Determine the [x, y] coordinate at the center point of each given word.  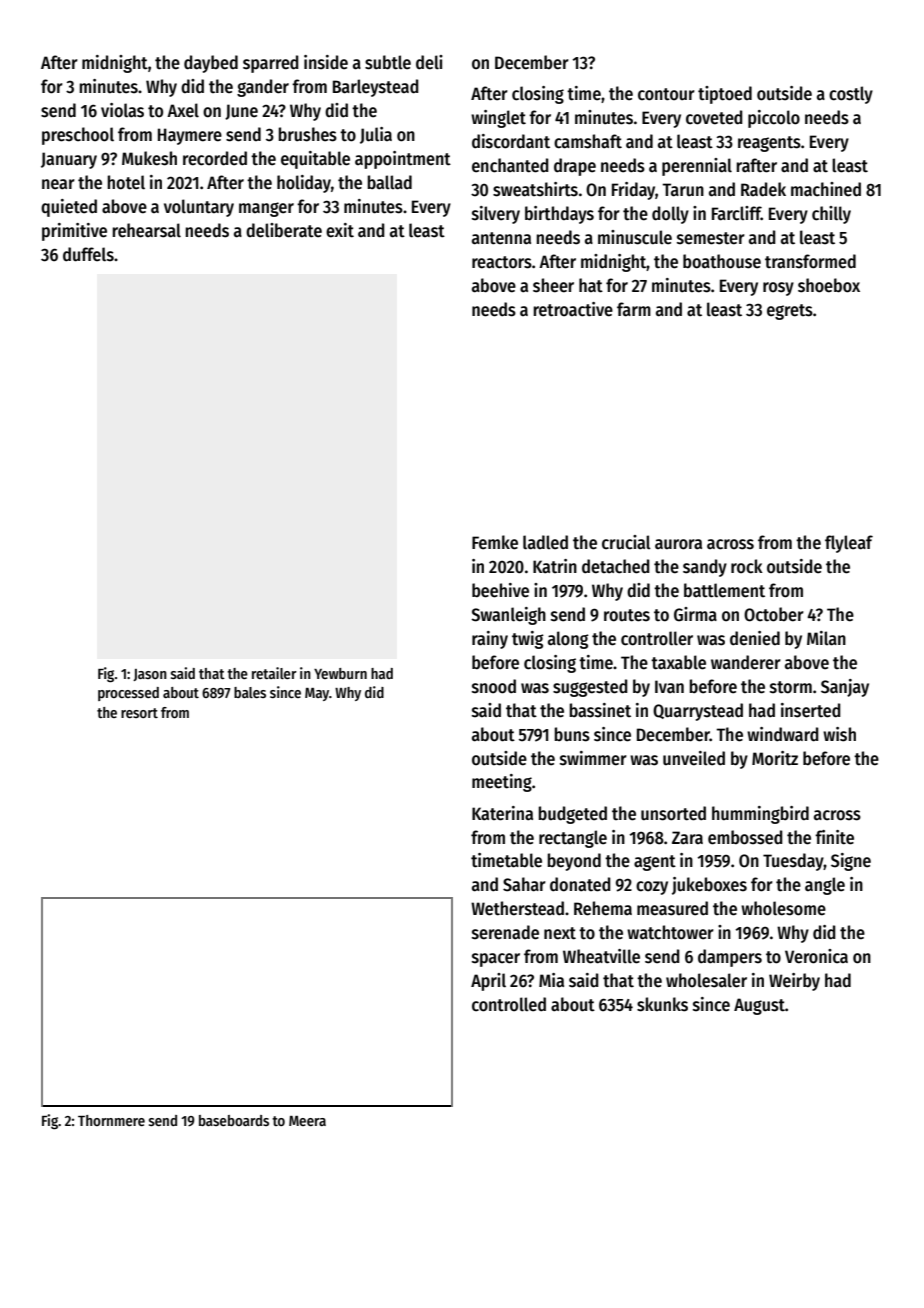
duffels [88, 254]
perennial [697, 167]
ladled [545, 542]
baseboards [234, 1120]
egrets [790, 312]
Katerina [502, 813]
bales [250, 692]
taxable [678, 662]
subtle [388, 62]
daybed [211, 64]
